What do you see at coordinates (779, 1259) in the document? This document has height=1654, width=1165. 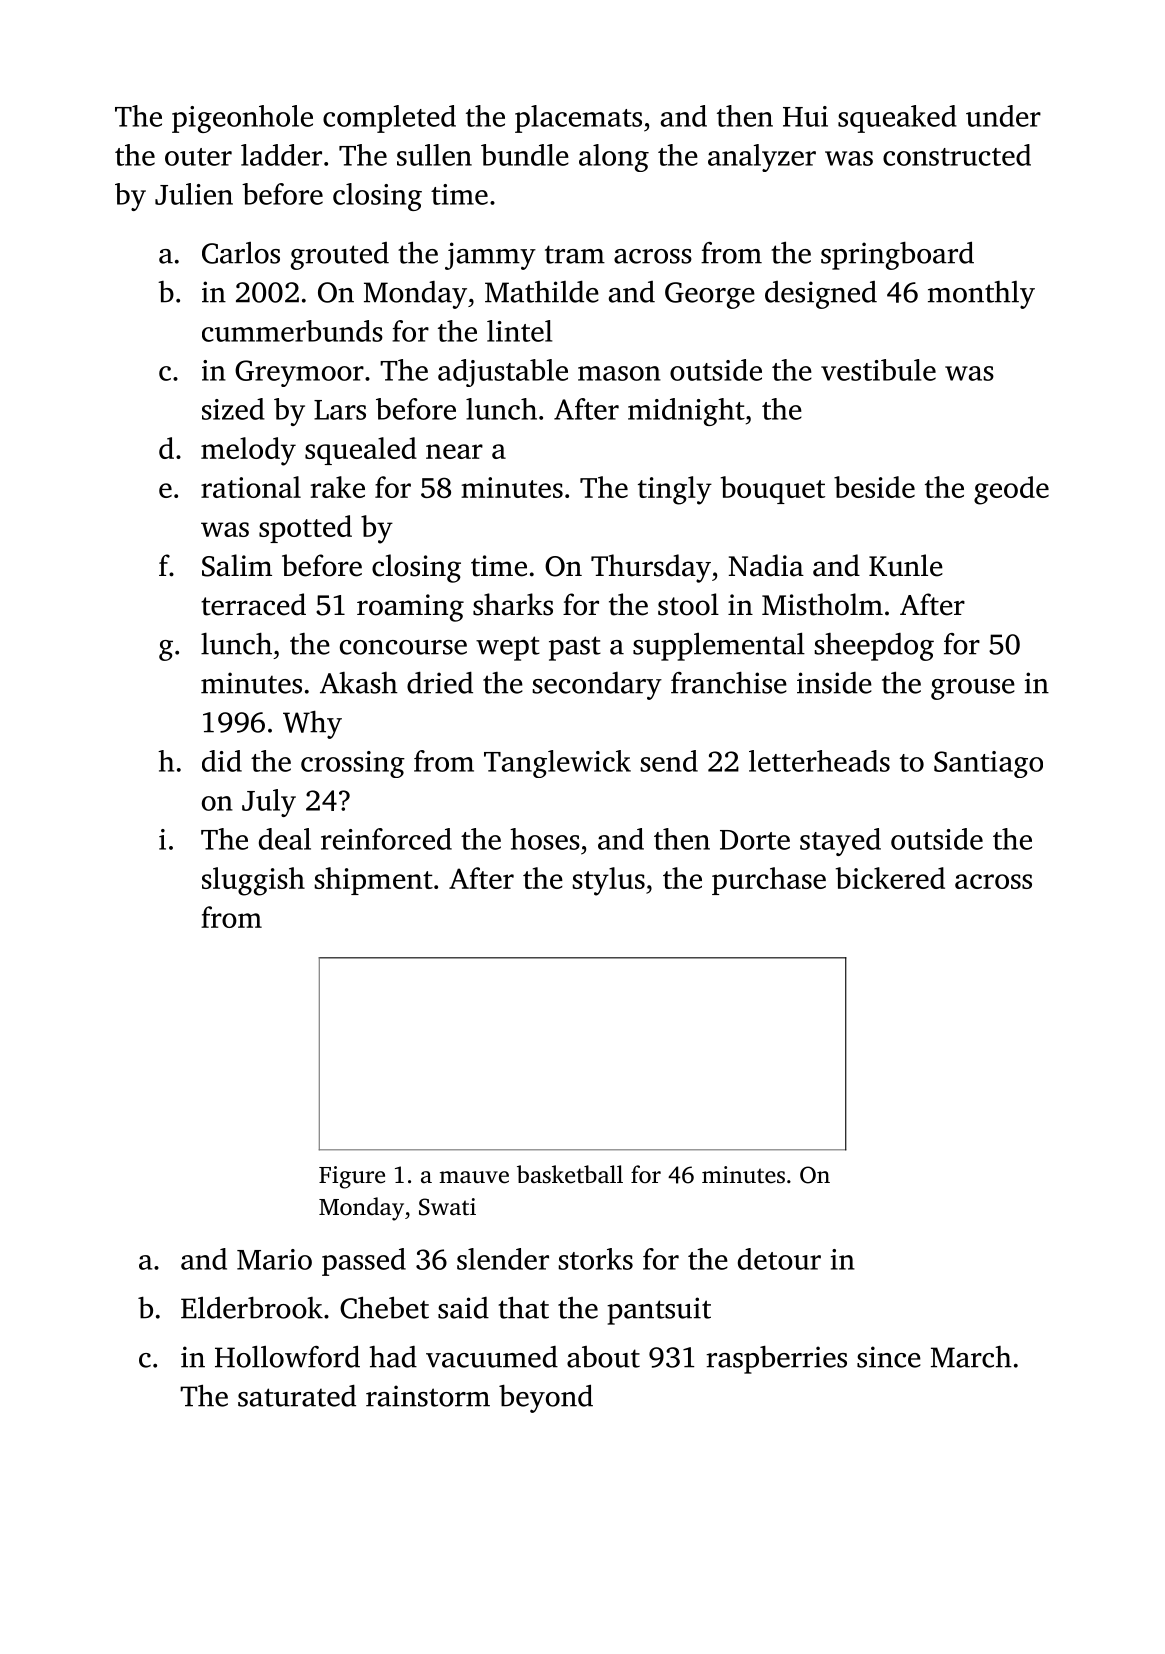 I see `detour` at bounding box center [779, 1259].
